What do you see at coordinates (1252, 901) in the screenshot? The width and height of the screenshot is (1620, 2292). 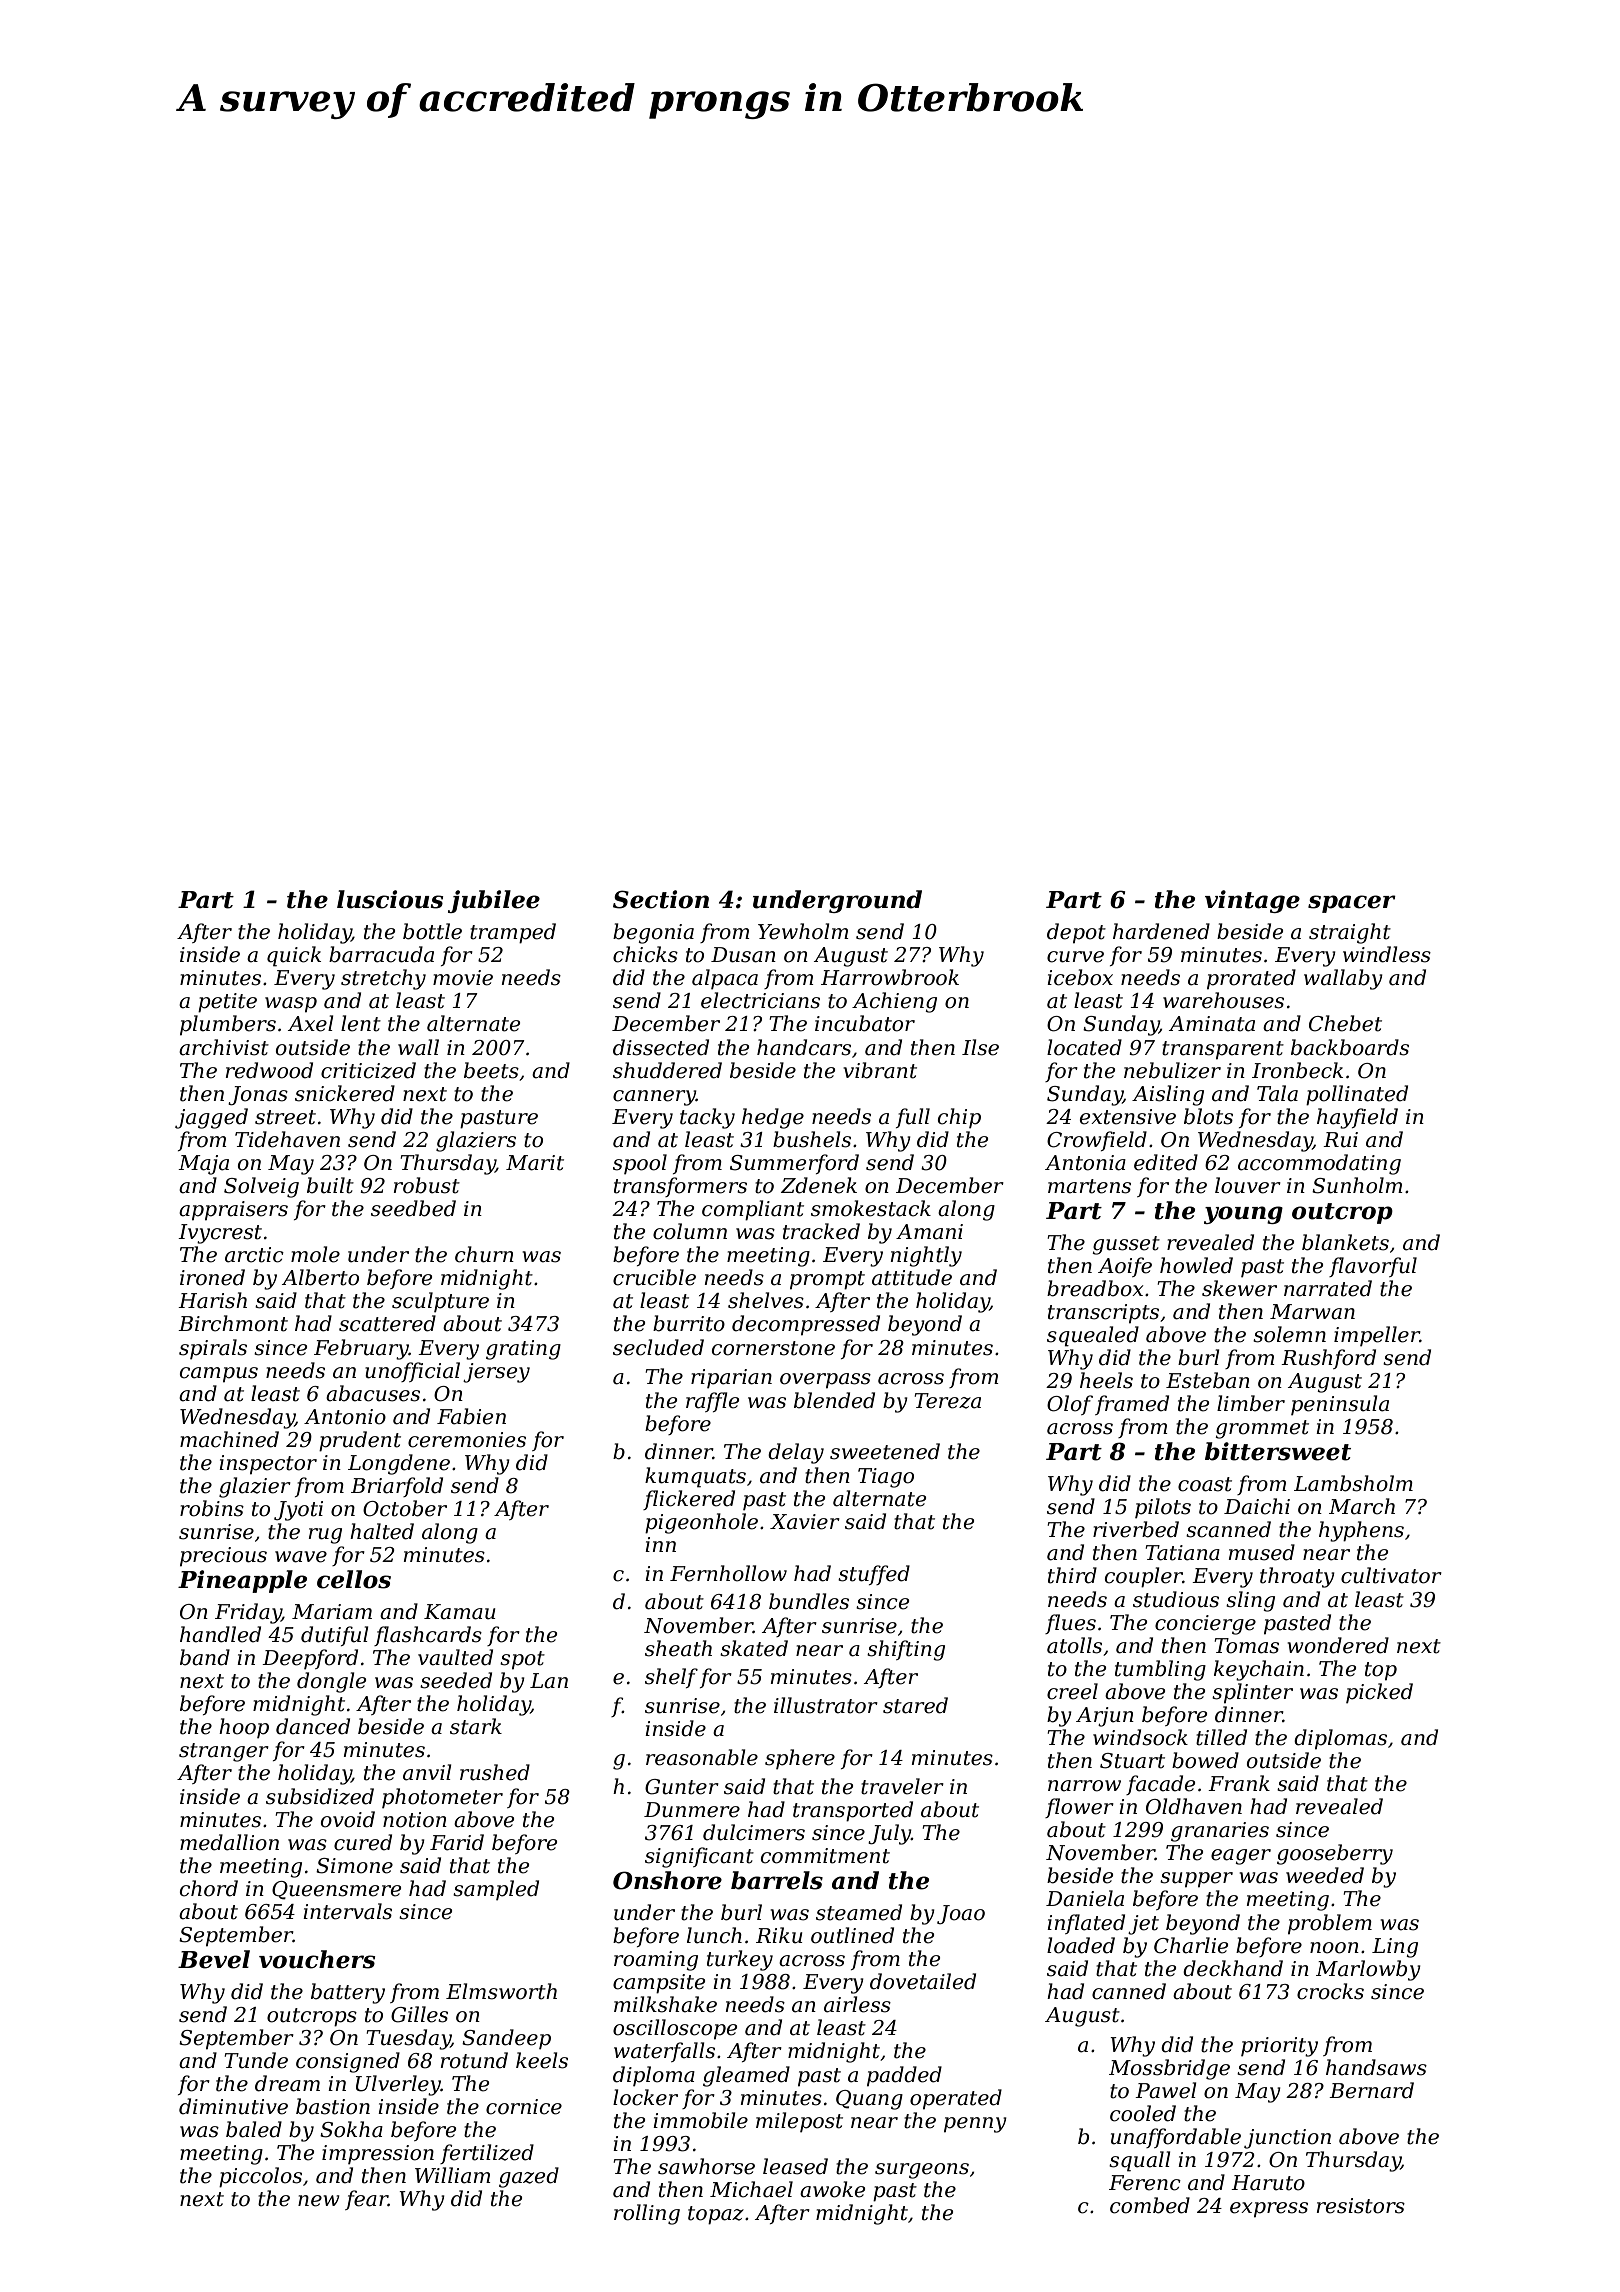 I see `vintage` at bounding box center [1252, 901].
